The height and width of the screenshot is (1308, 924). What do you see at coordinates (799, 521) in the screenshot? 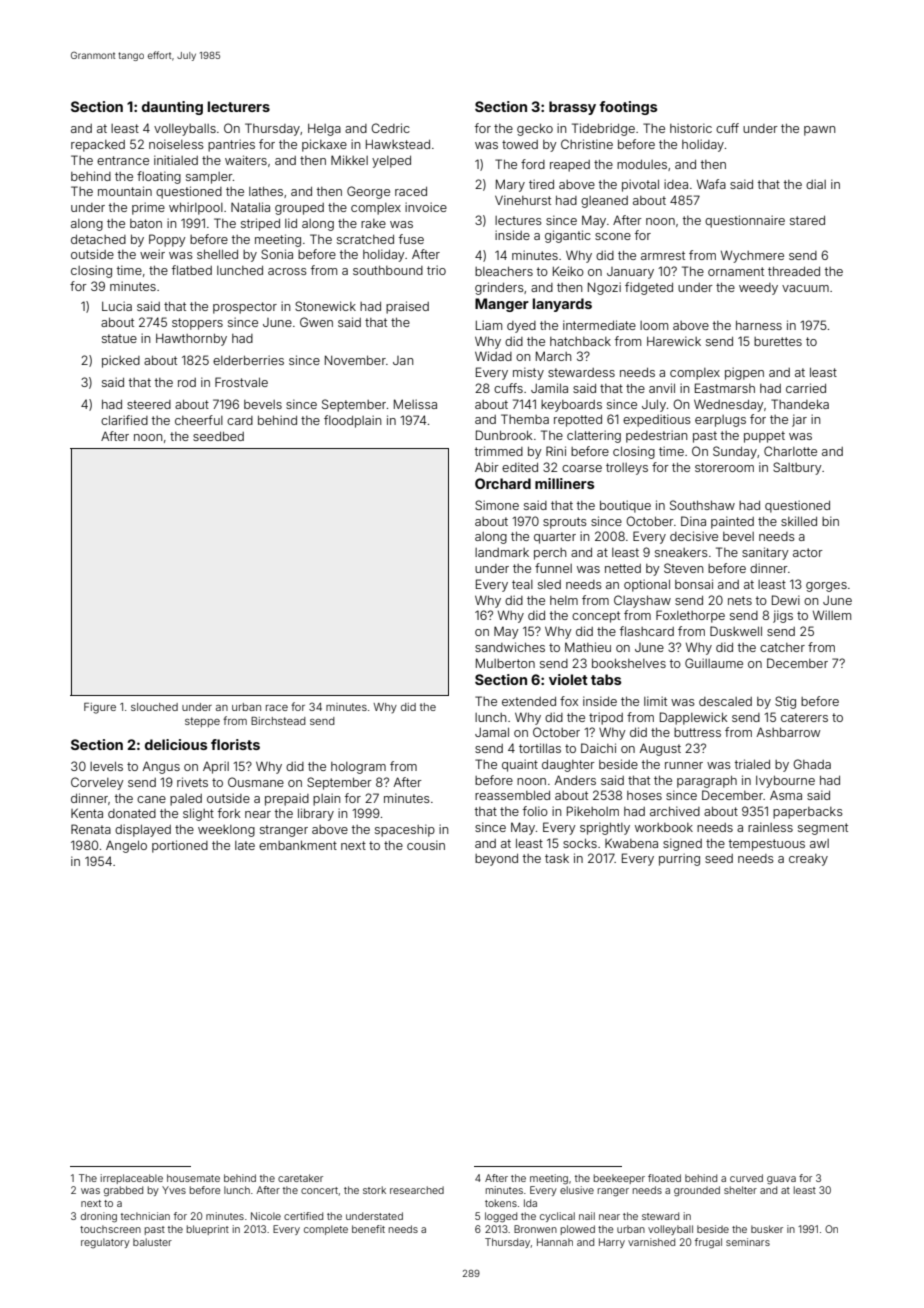
I see `skilled` at bounding box center [799, 521].
